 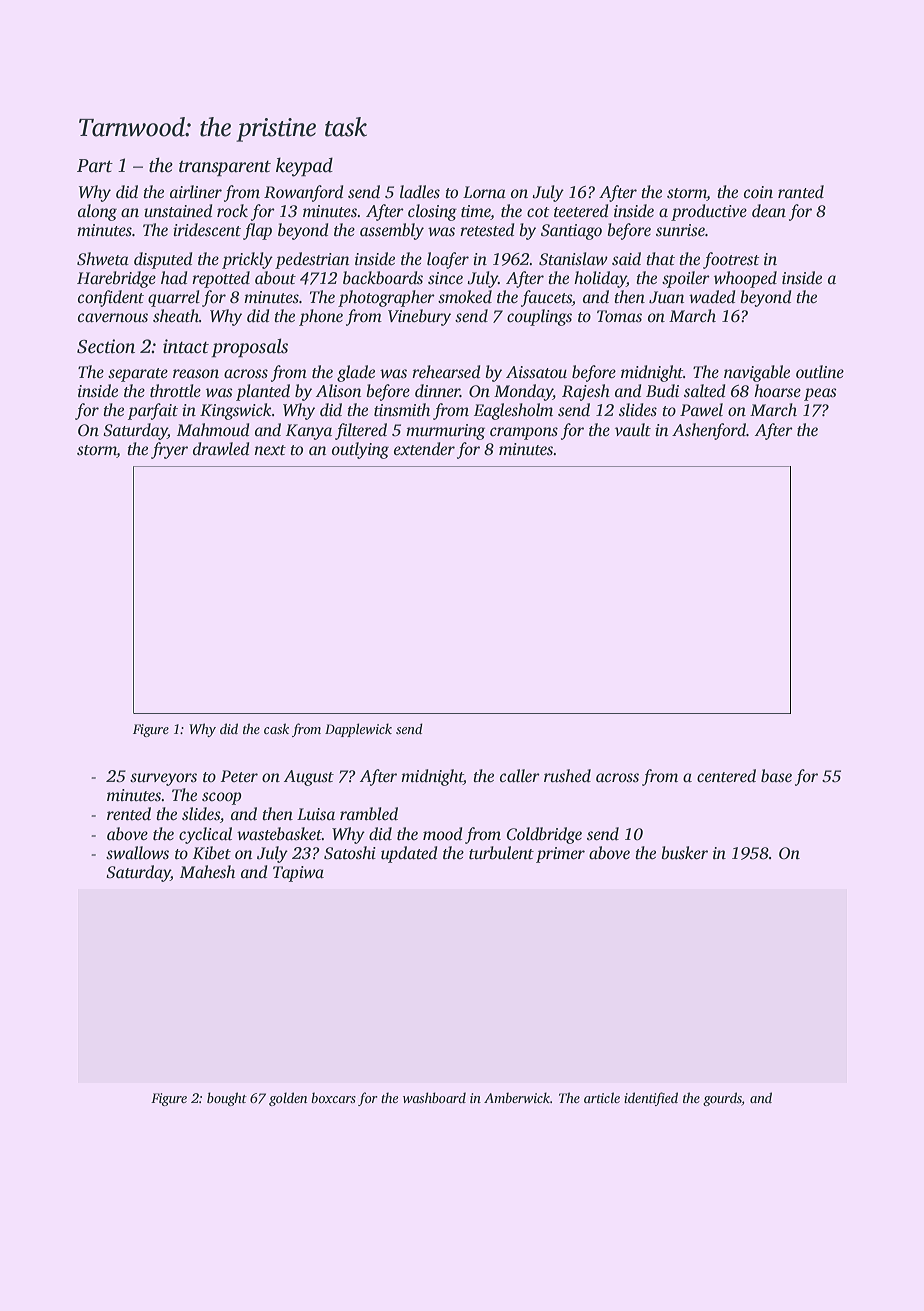 What do you see at coordinates (369, 814) in the screenshot?
I see `rambled` at bounding box center [369, 814].
